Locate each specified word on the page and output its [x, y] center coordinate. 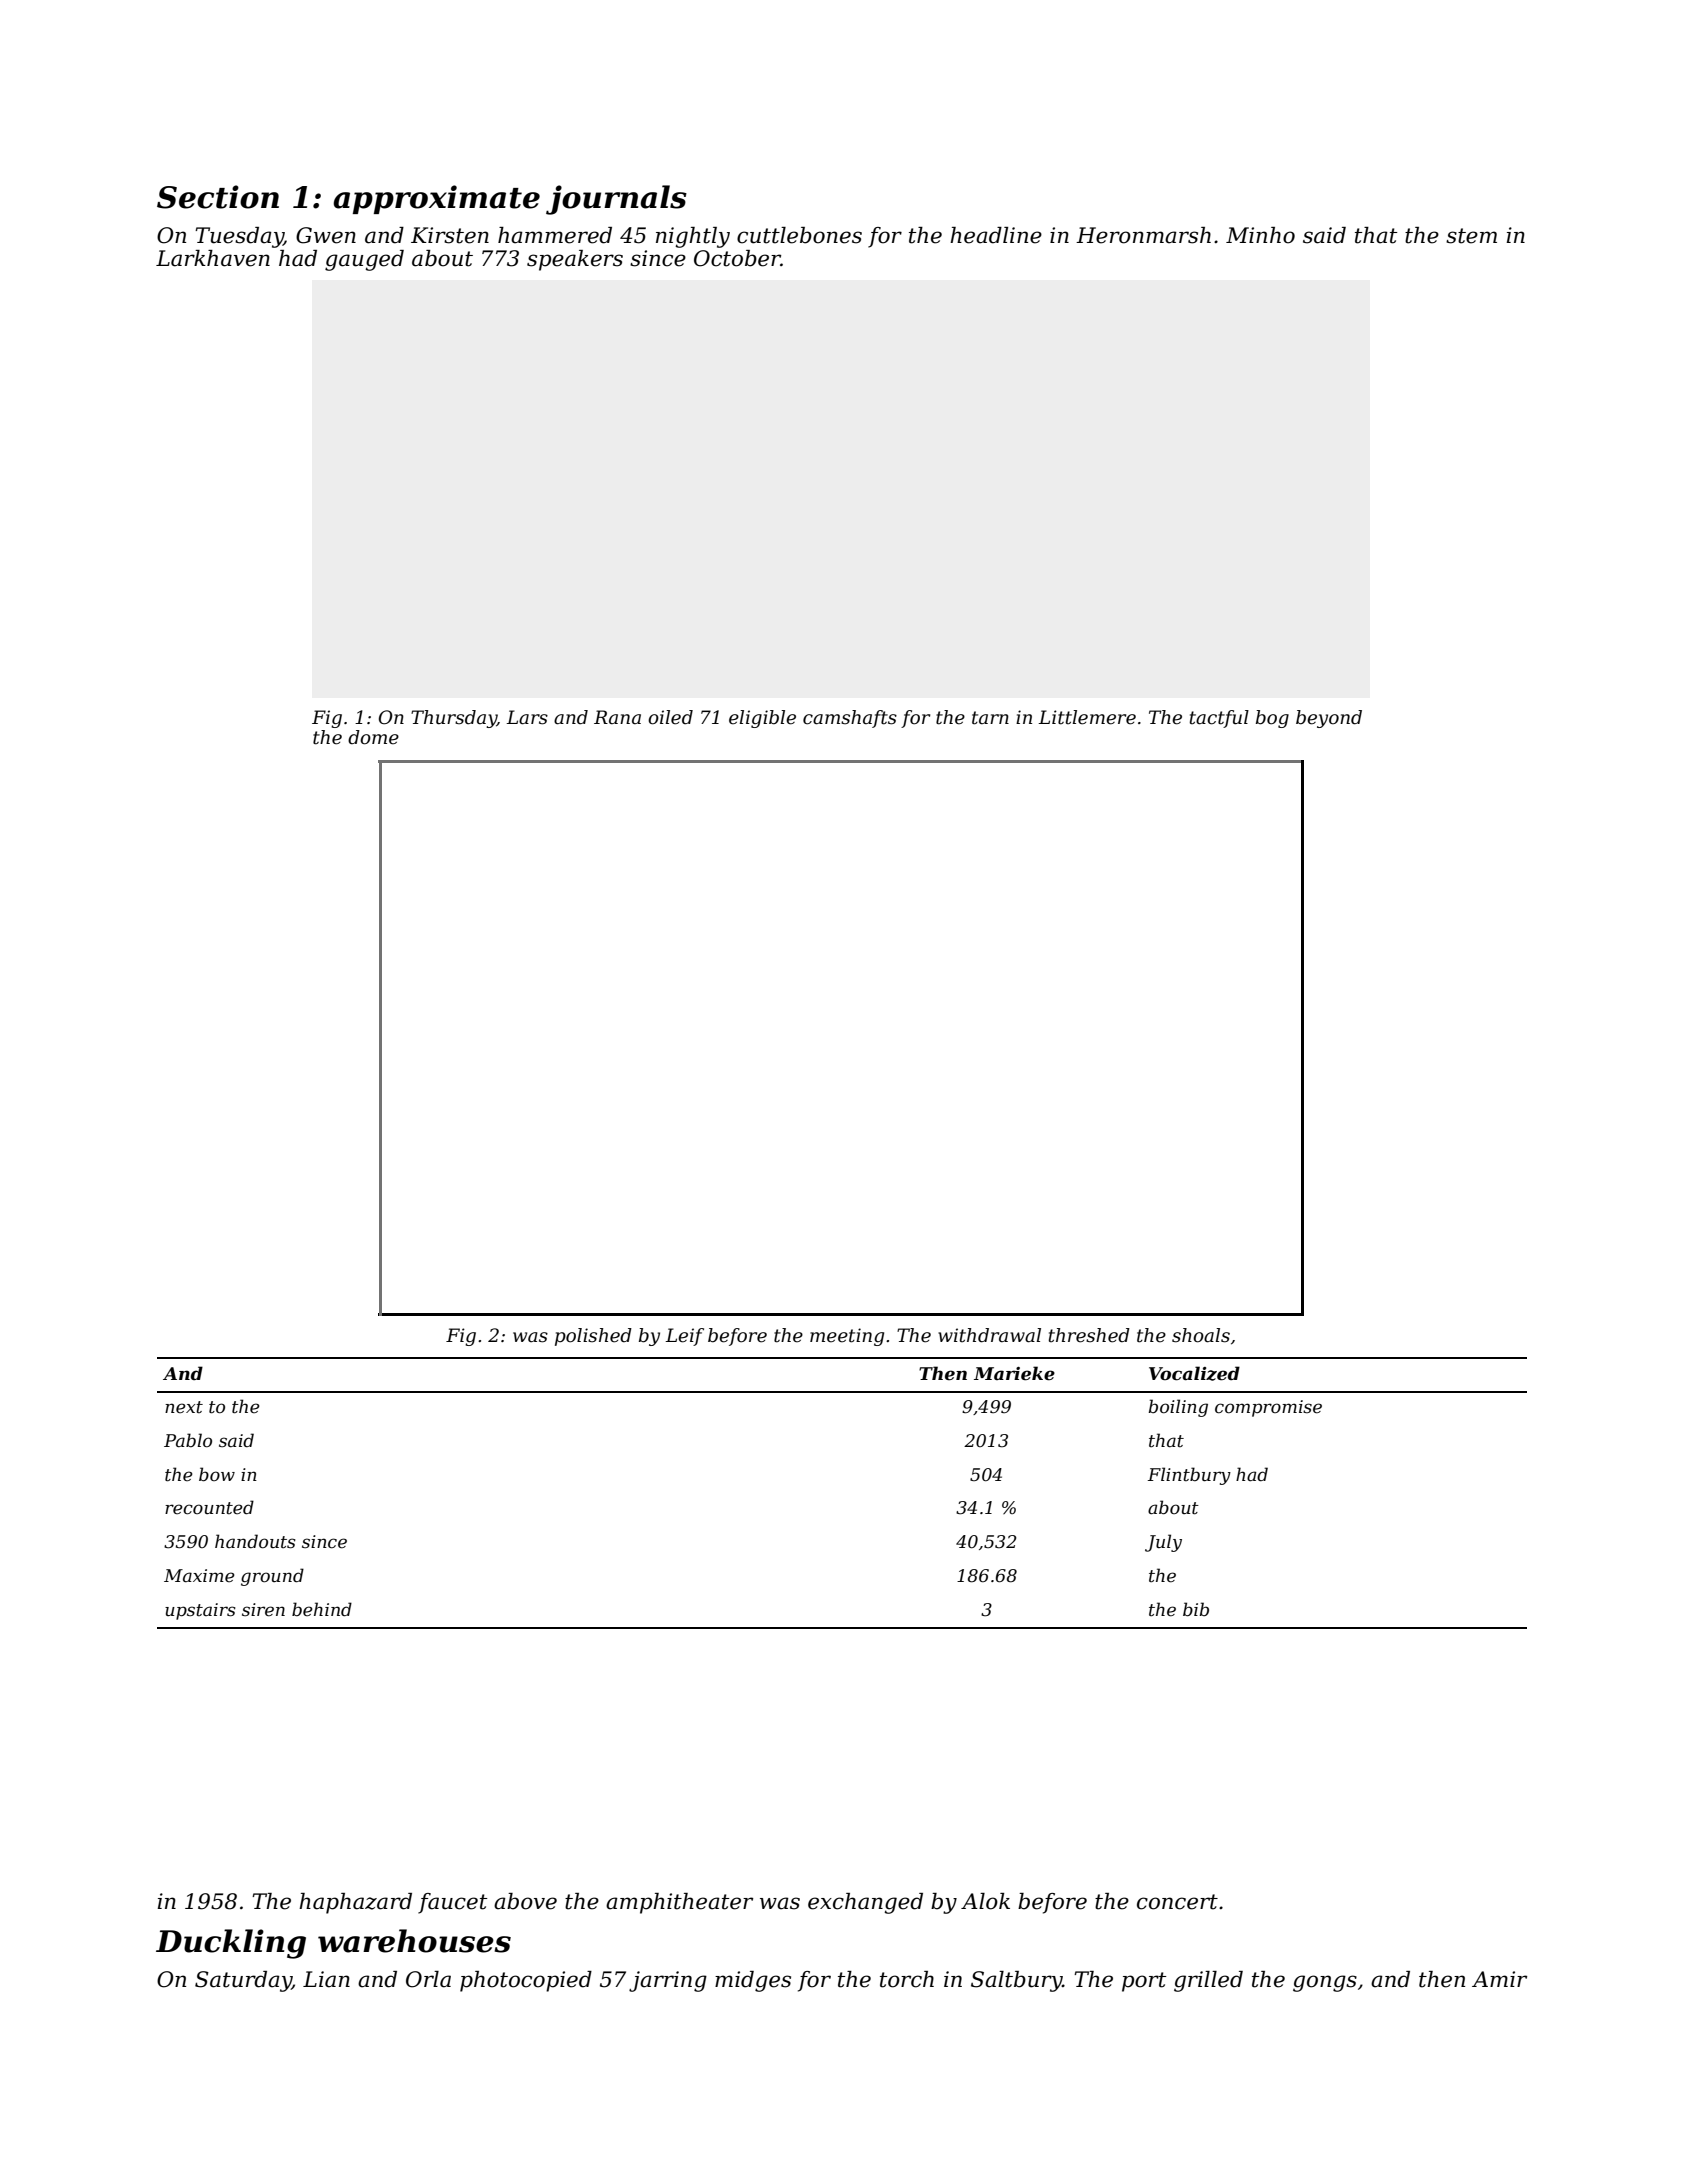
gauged [364, 260]
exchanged [865, 1903]
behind [322, 1609]
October [737, 258]
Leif [684, 1337]
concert [1177, 1902]
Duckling [231, 1944]
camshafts [850, 719]
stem [1471, 236]
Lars [527, 717]
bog [1272, 719]
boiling [1178, 1408]
